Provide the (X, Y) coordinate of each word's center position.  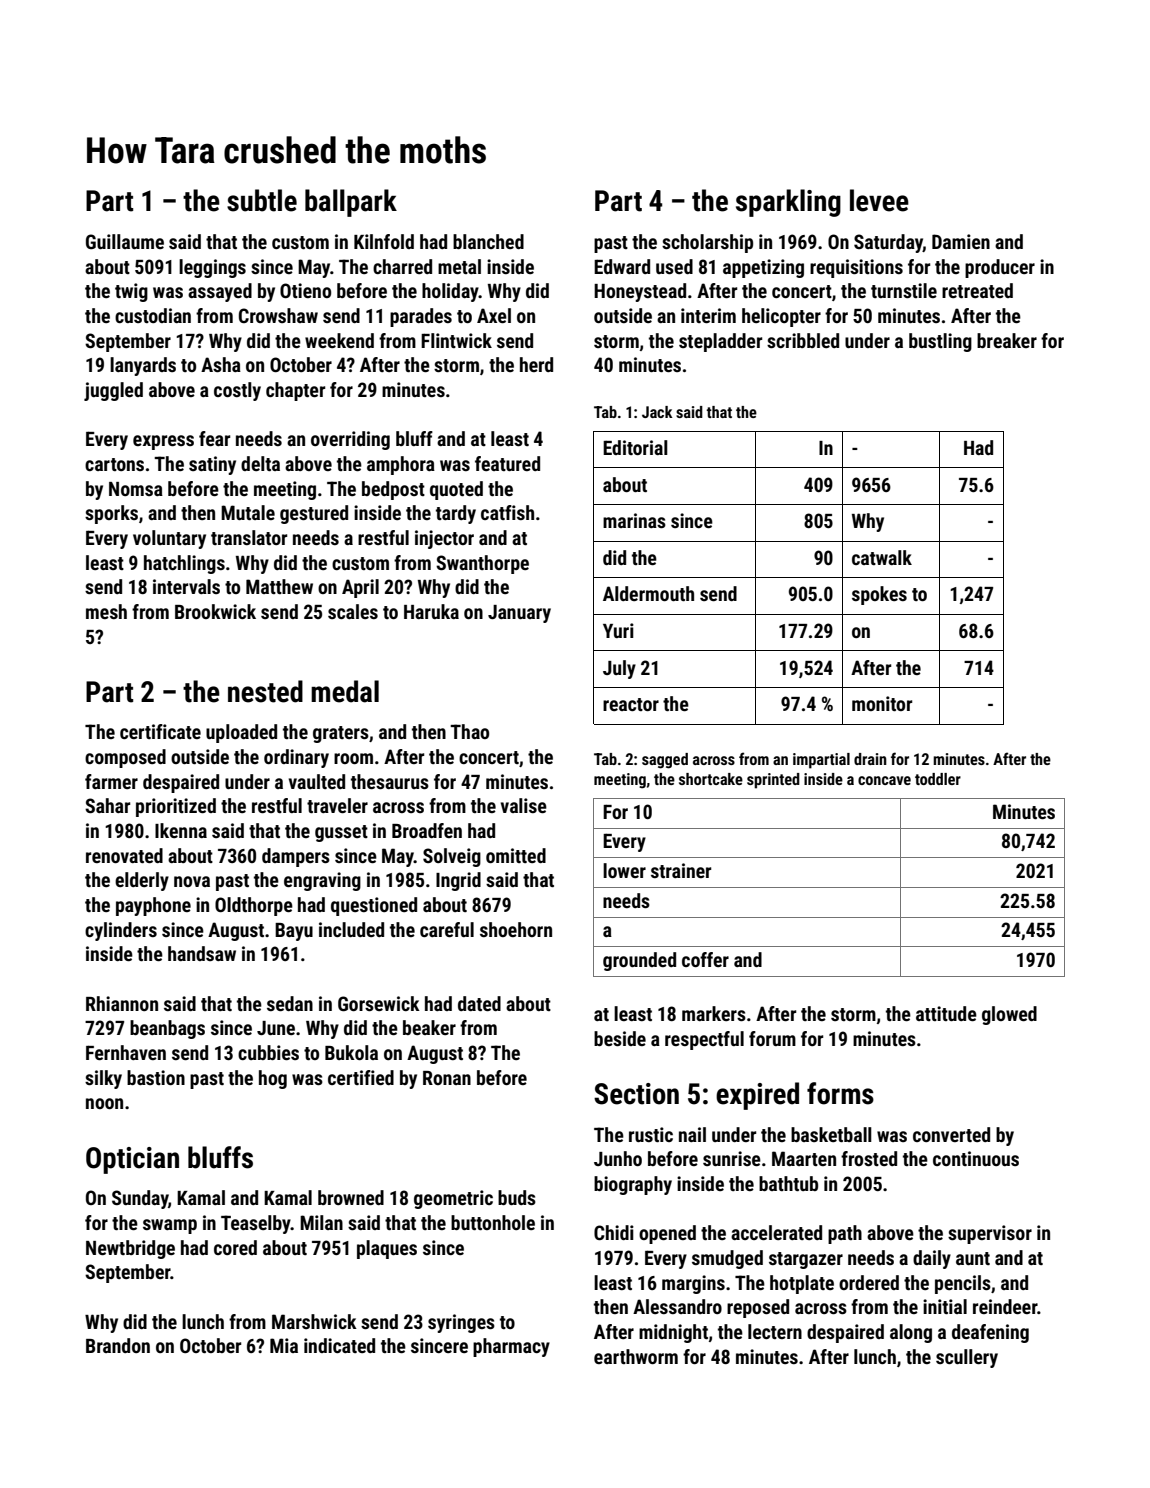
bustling (940, 342)
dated (479, 1003)
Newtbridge (130, 1249)
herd (536, 364)
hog (273, 1079)
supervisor (990, 1234)
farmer (111, 781)
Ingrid (458, 881)
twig (131, 292)
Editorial (635, 447)
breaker (1007, 340)
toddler (938, 779)
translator (249, 537)
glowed (1009, 1015)
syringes (461, 1323)
